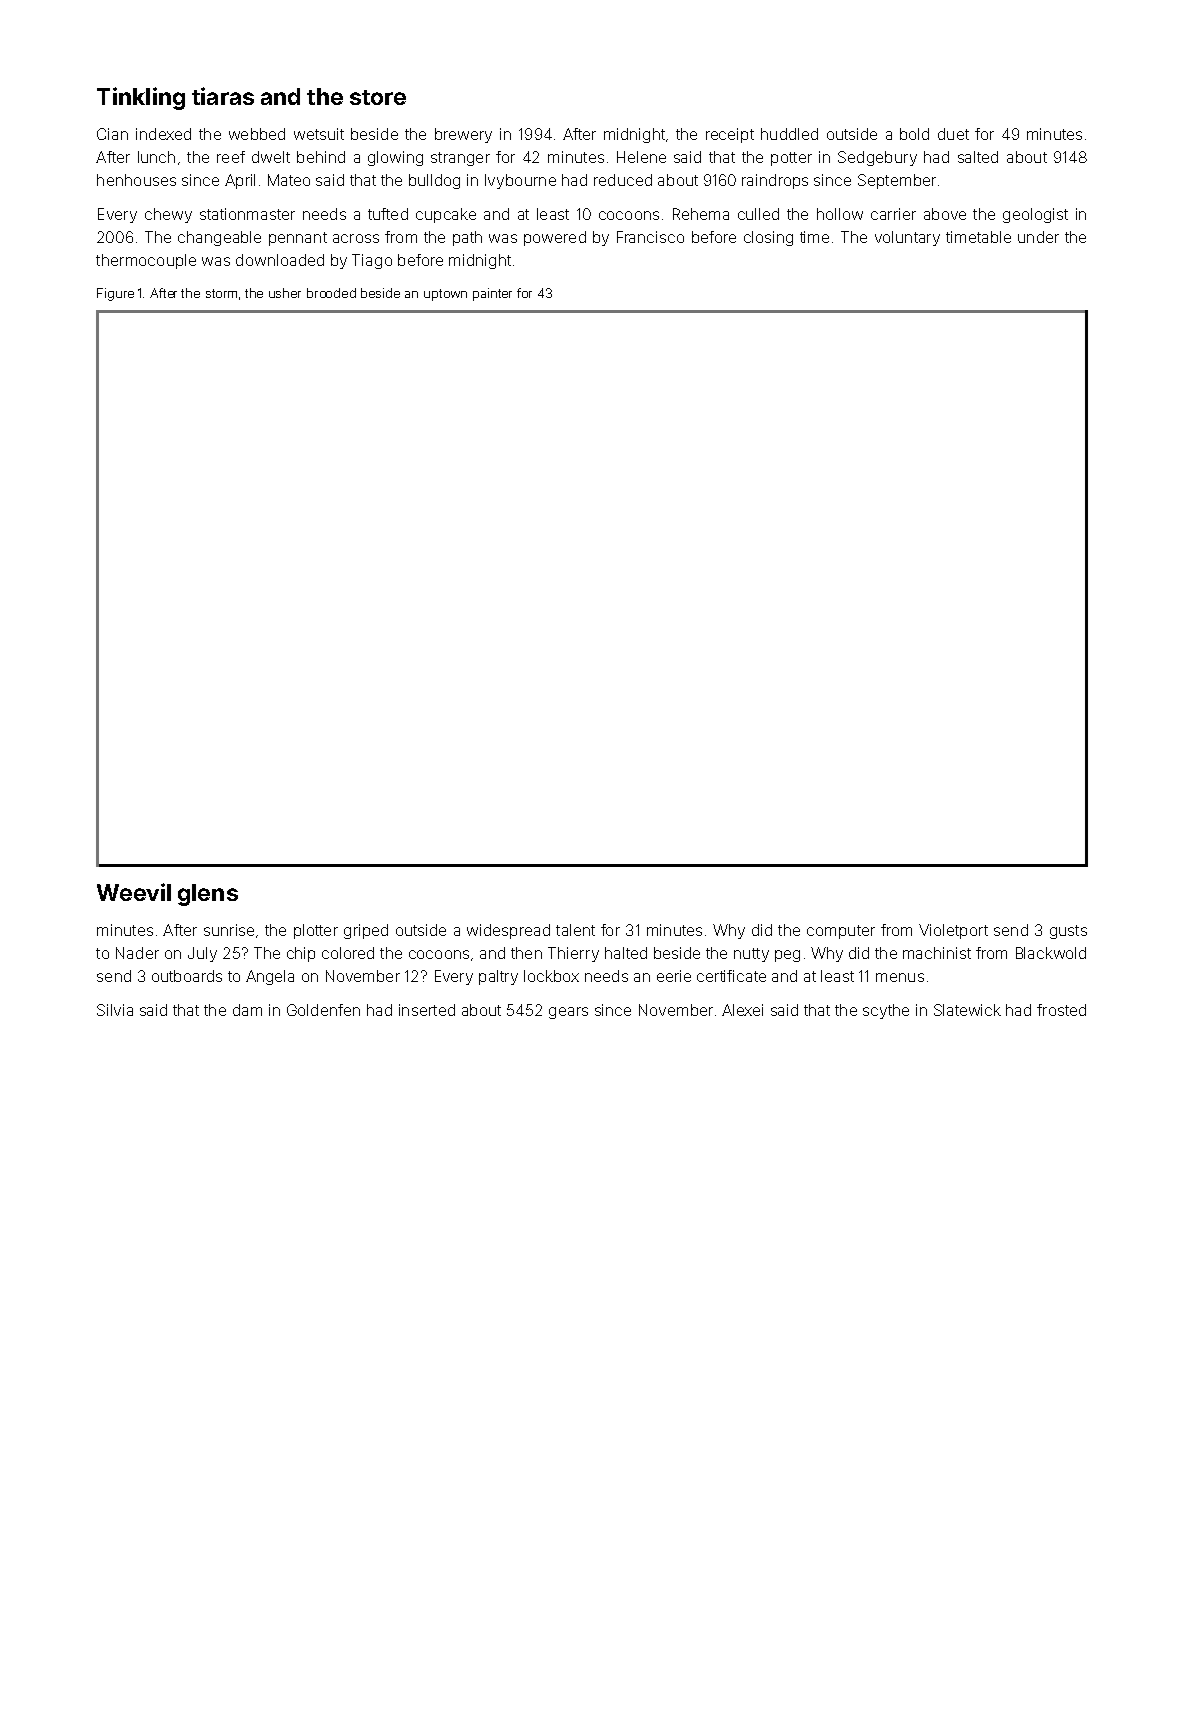 The height and width of the screenshot is (1715, 1184). I want to click on gears, so click(568, 1013).
